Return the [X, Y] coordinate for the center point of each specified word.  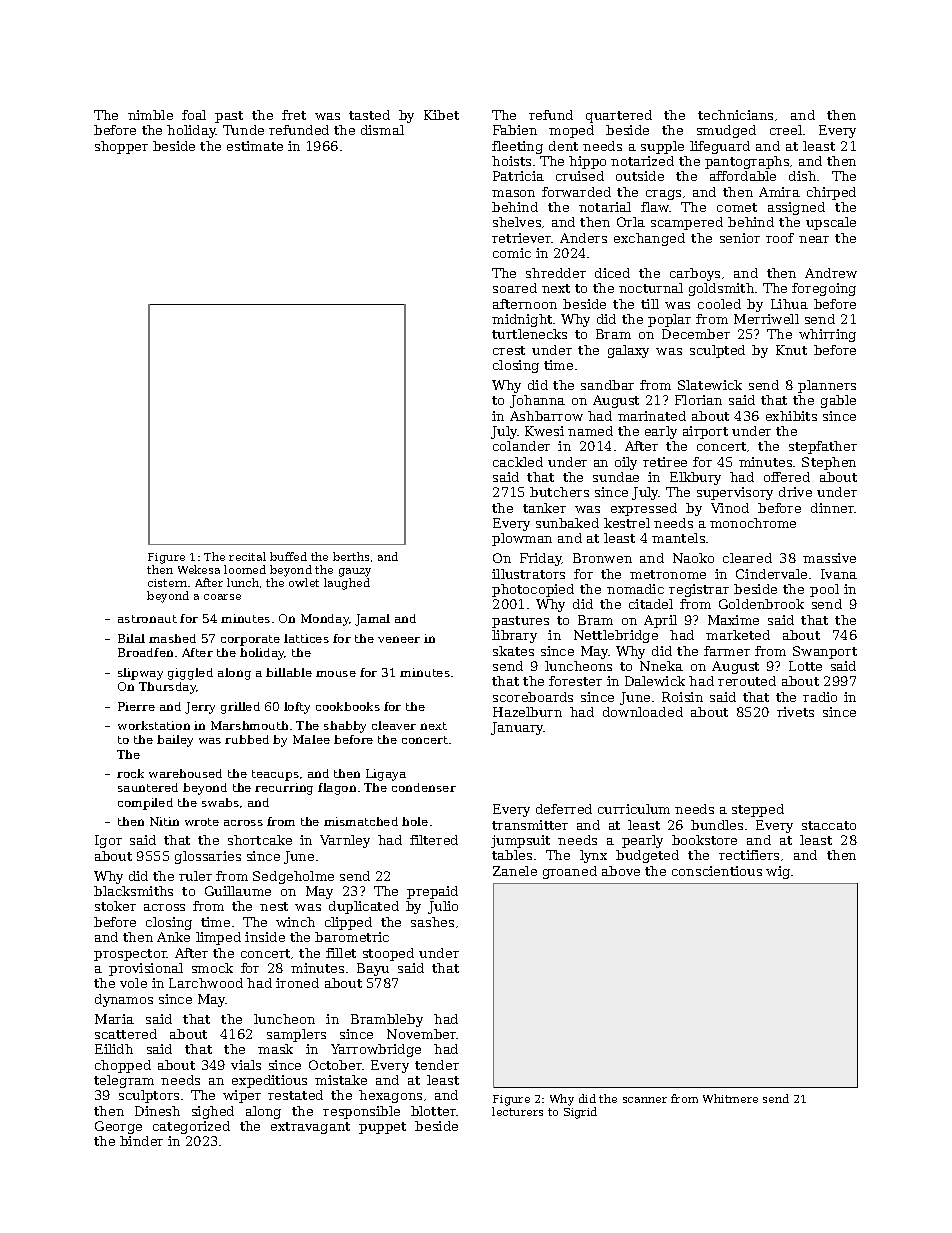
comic [512, 253]
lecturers [517, 1111]
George [118, 1127]
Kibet [441, 115]
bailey [175, 741]
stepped [758, 810]
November [422, 1034]
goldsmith [721, 289]
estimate [255, 146]
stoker [115, 906]
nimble [150, 115]
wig [778, 872]
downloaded [643, 712]
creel [786, 130]
